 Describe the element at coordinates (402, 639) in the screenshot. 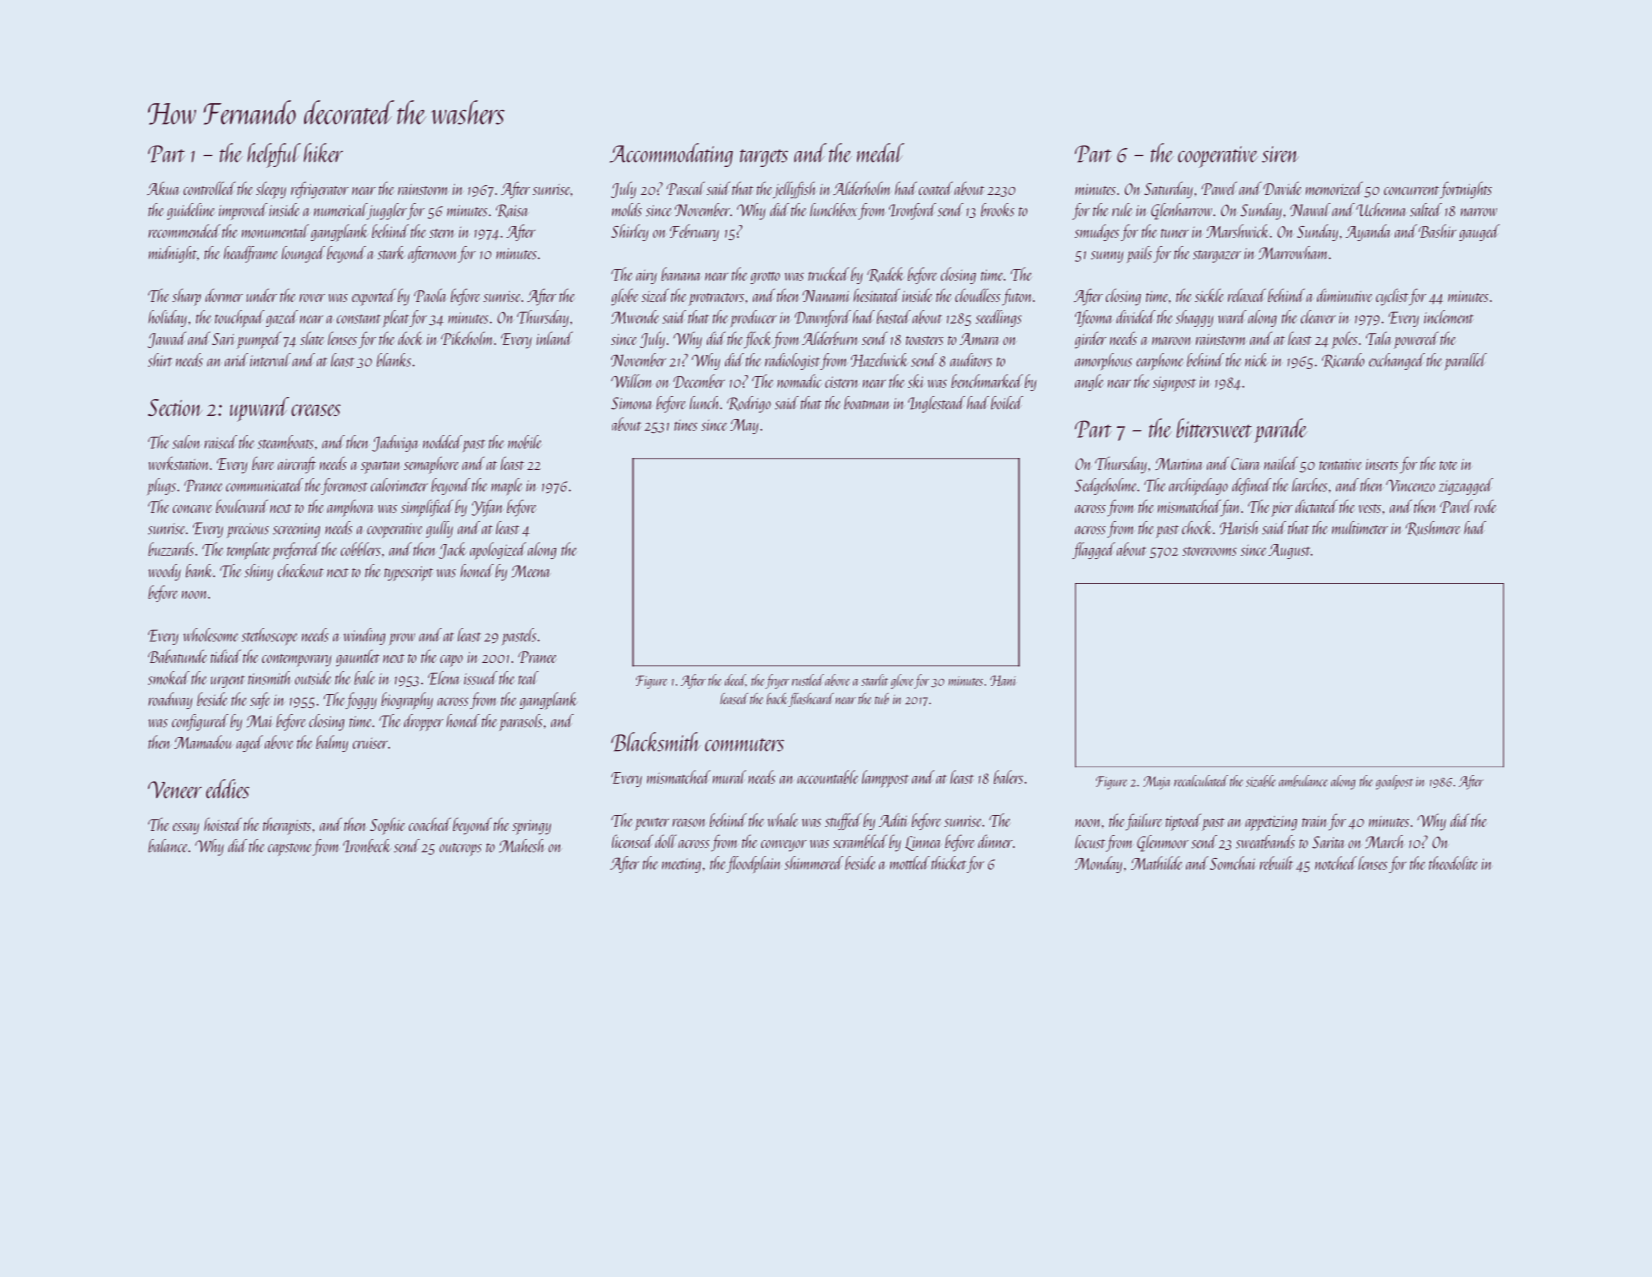

I see `prow` at that location.
